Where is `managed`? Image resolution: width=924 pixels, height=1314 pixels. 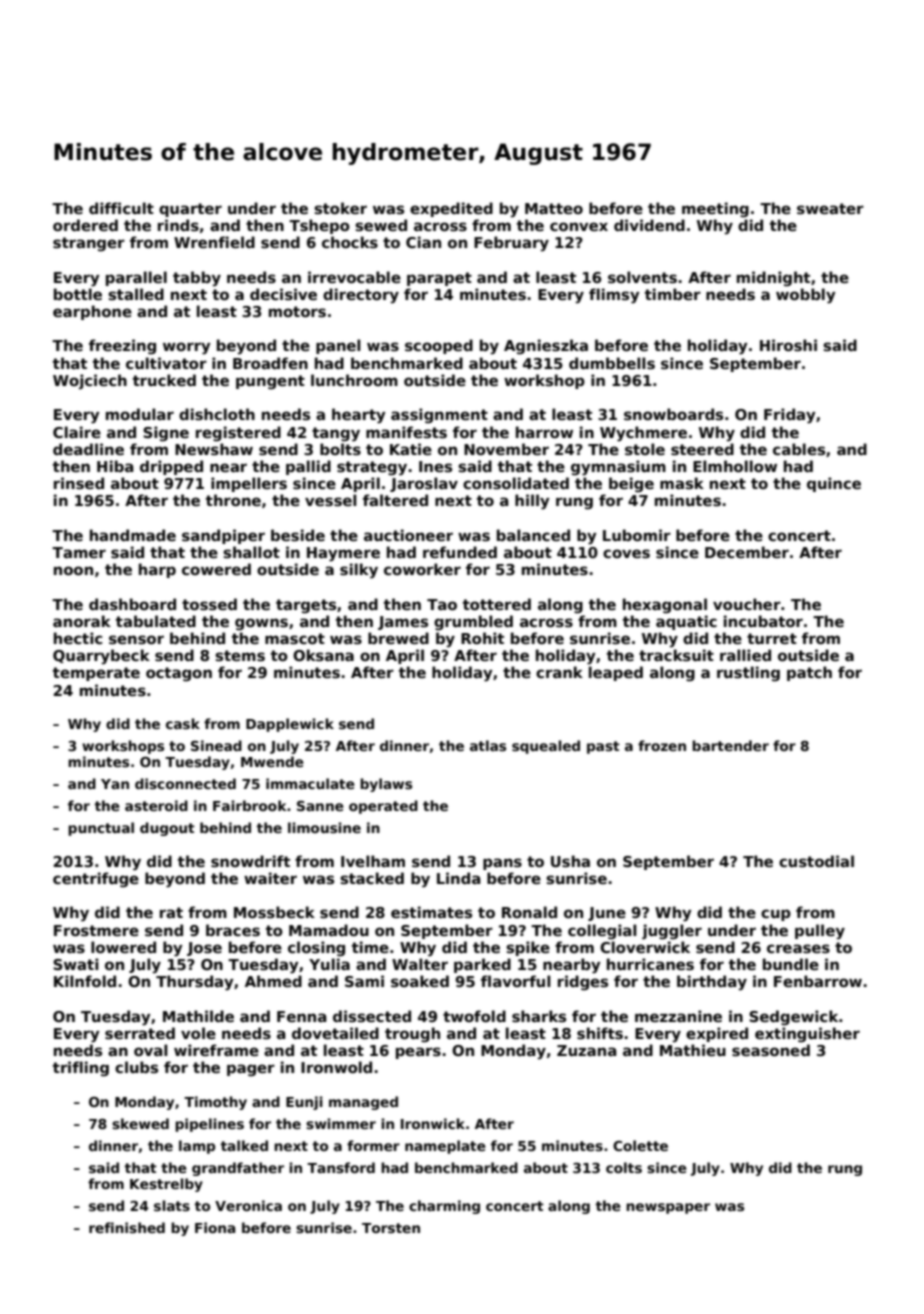
managed is located at coordinates (363, 1103).
